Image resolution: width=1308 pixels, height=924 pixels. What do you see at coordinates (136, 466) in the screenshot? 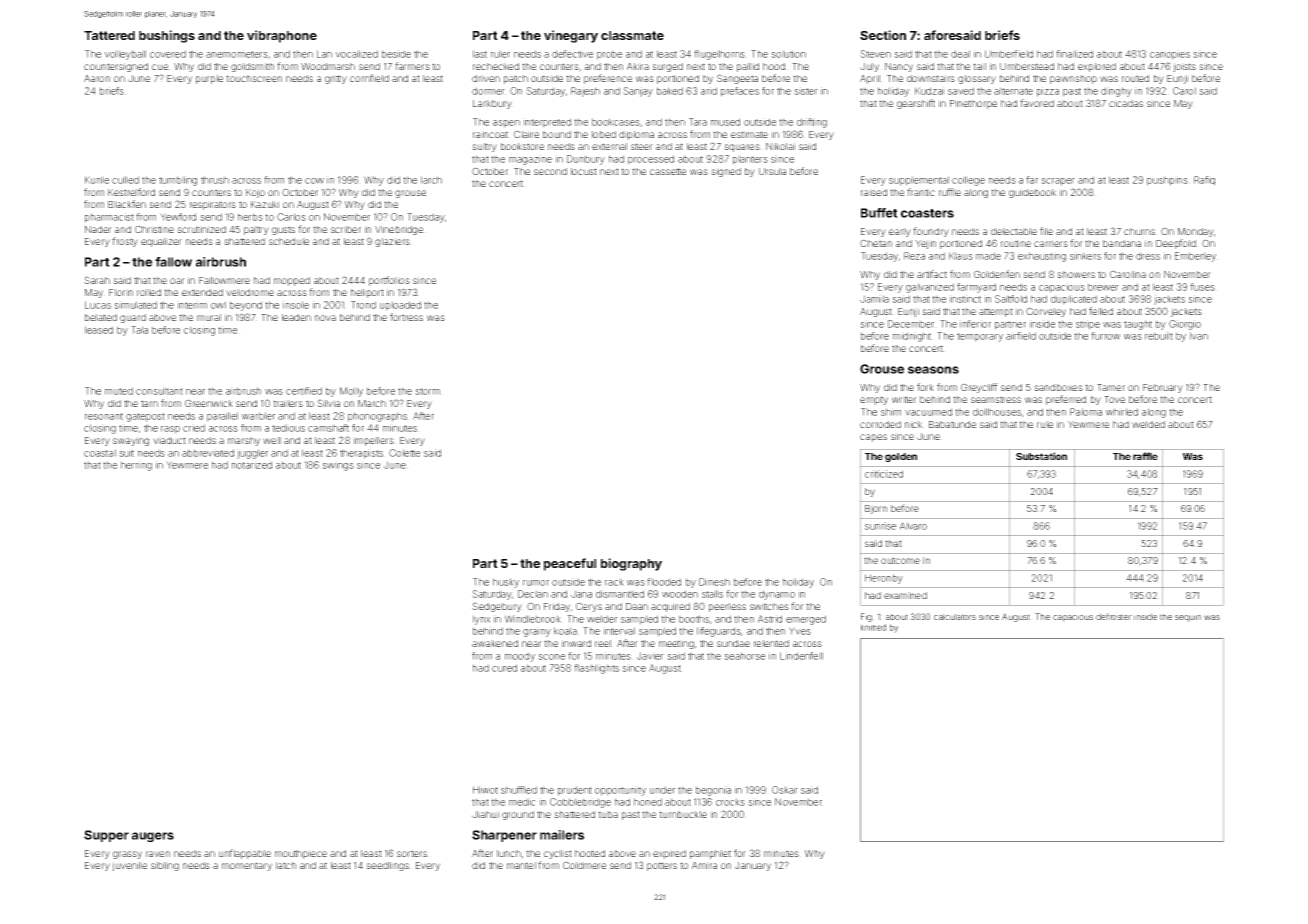
I see `herring` at bounding box center [136, 466].
